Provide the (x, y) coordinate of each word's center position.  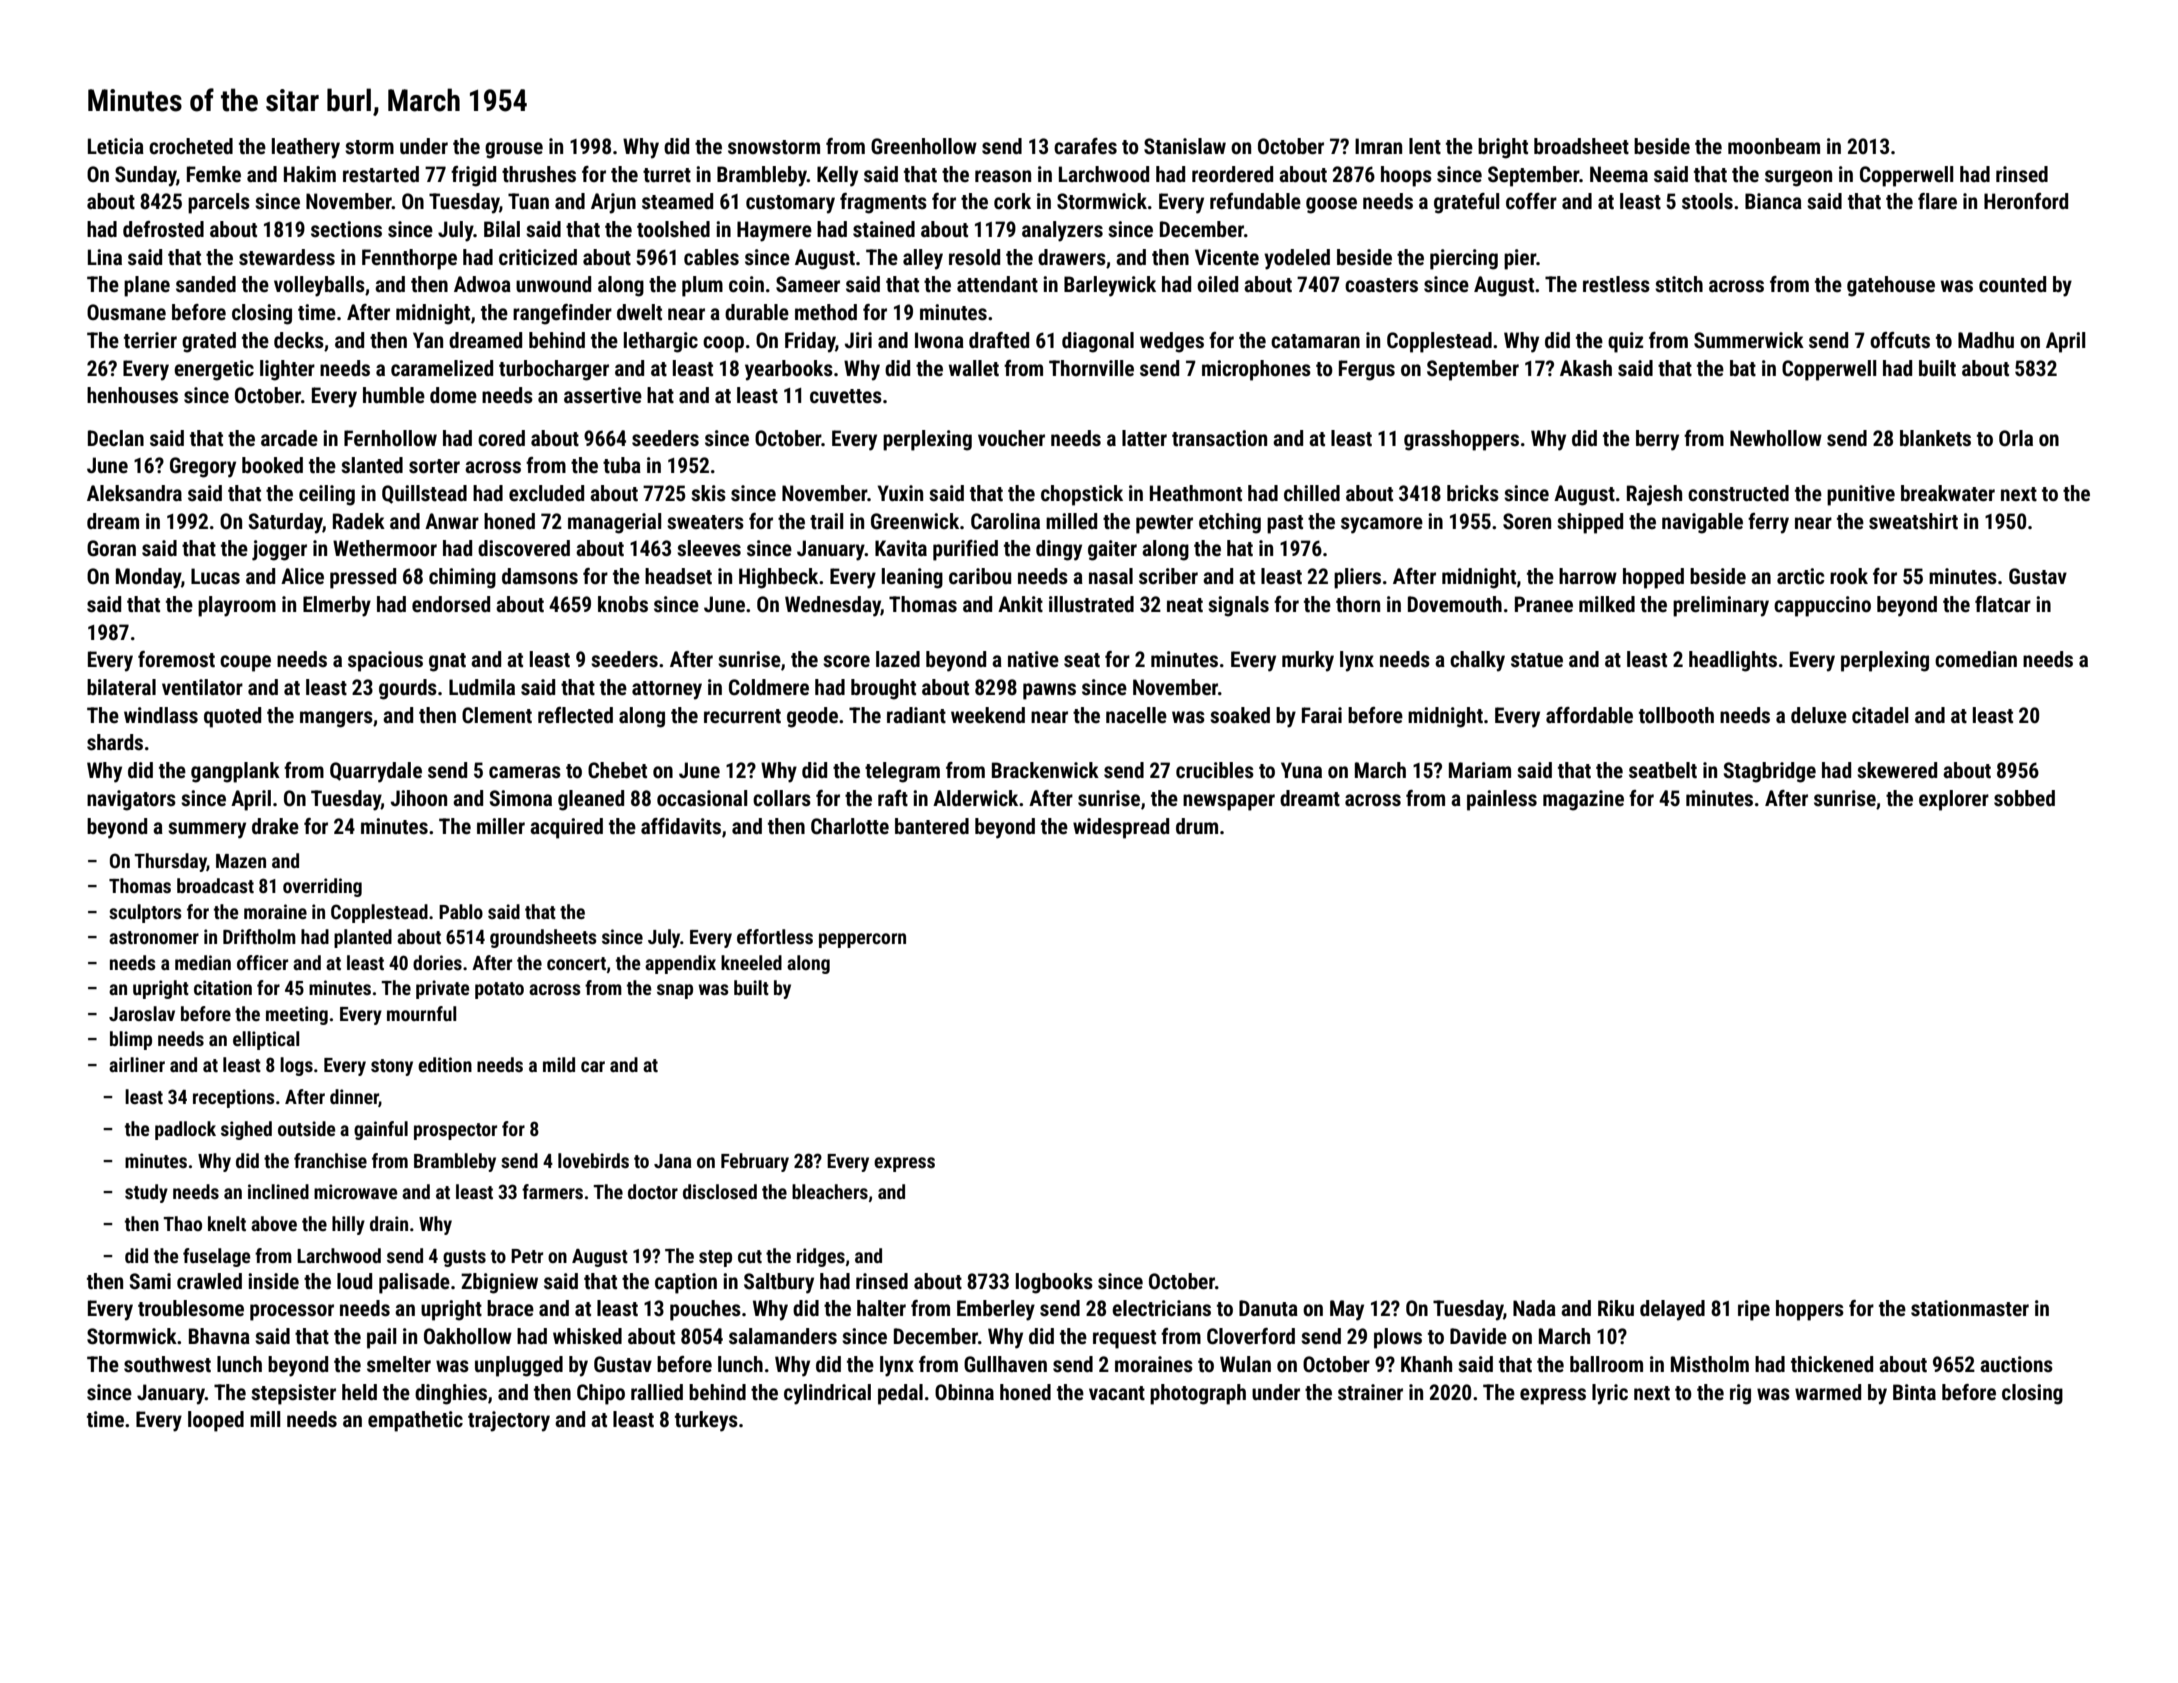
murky (1308, 661)
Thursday (170, 862)
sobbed (2024, 798)
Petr (527, 1256)
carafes (1085, 146)
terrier (150, 340)
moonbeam (1774, 146)
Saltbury (779, 1283)
